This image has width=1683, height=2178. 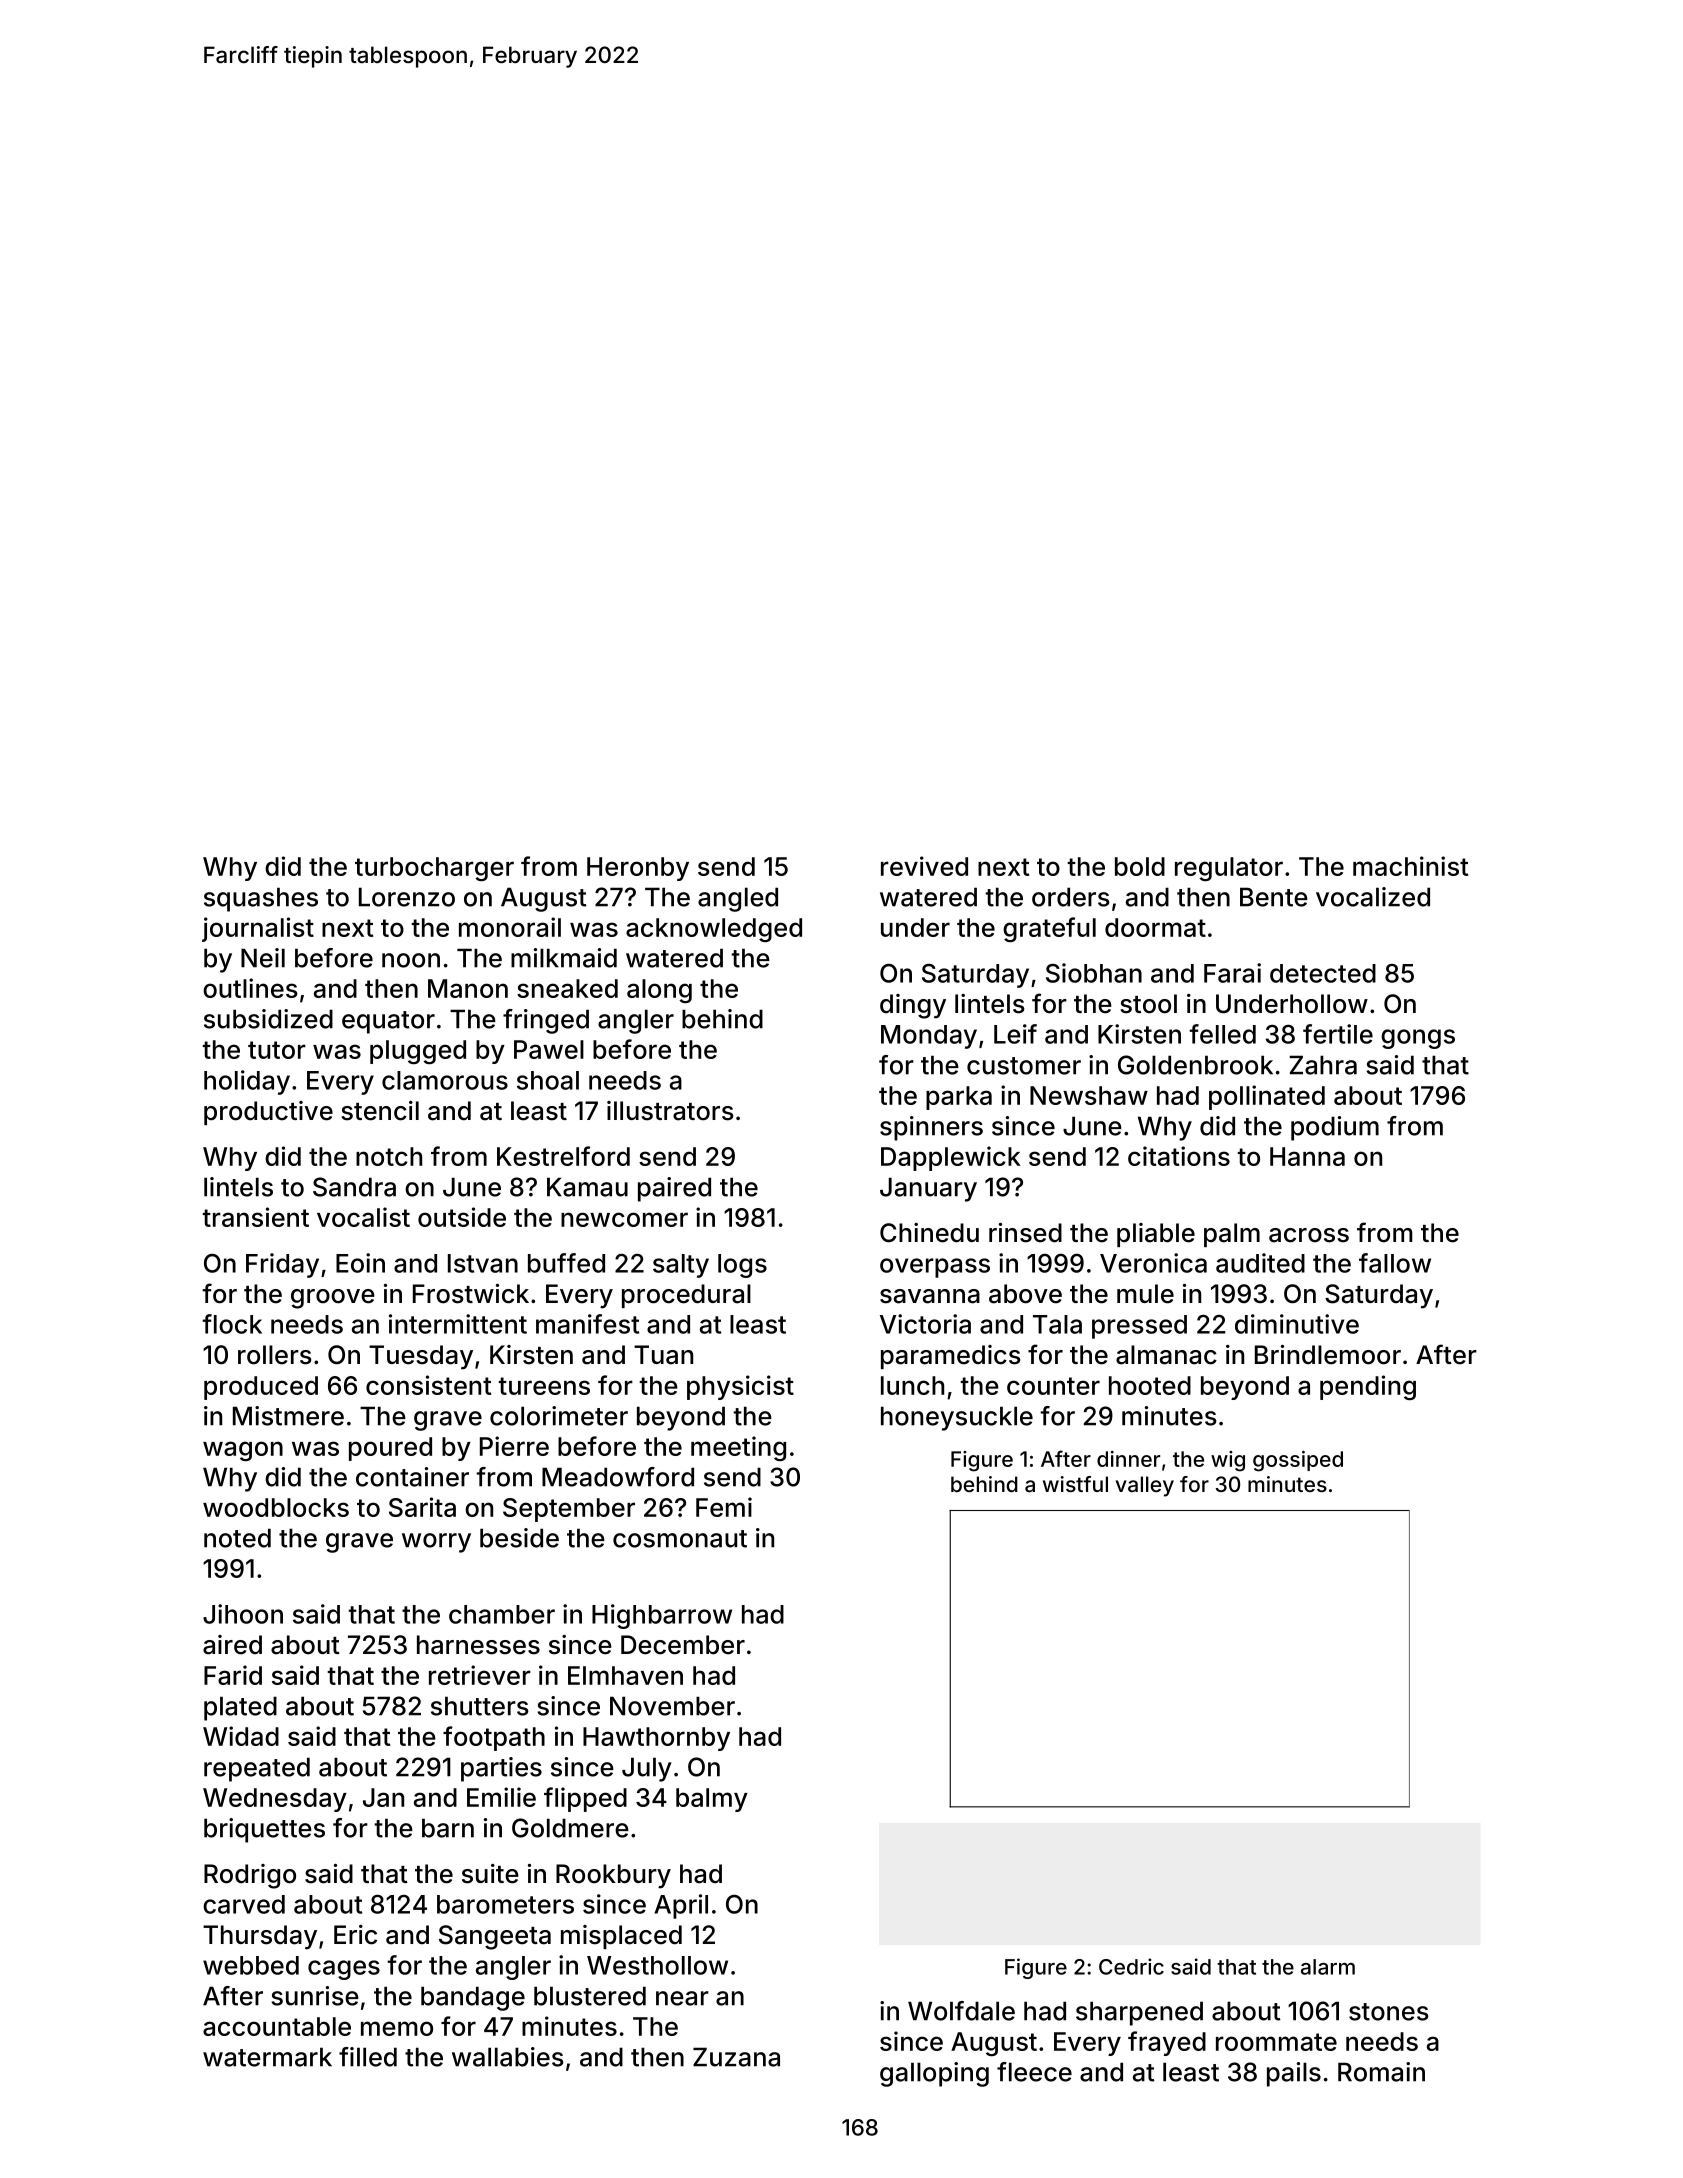 I want to click on gongs, so click(x=1418, y=1039).
